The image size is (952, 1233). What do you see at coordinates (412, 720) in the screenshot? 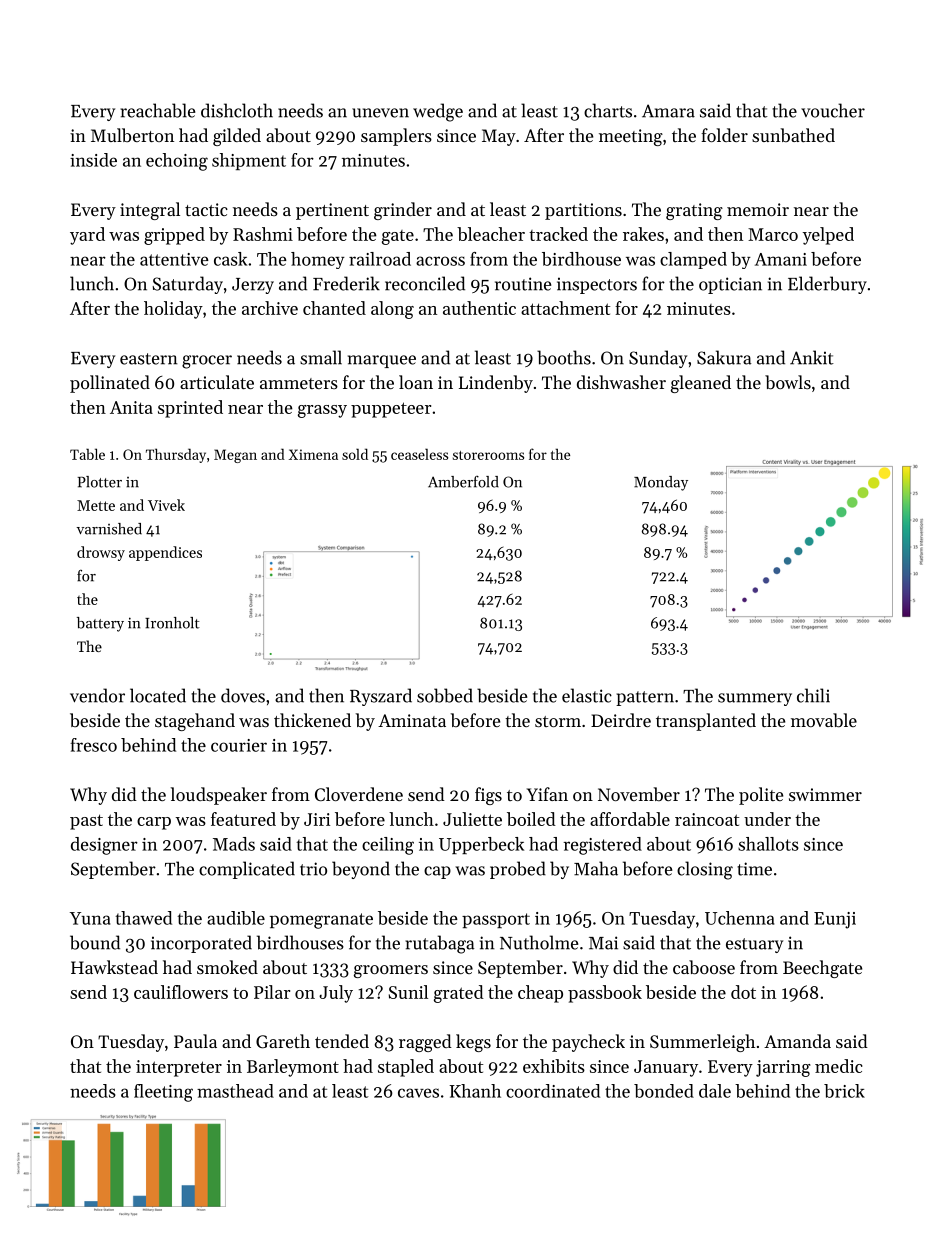
I see `Aminata` at bounding box center [412, 720].
